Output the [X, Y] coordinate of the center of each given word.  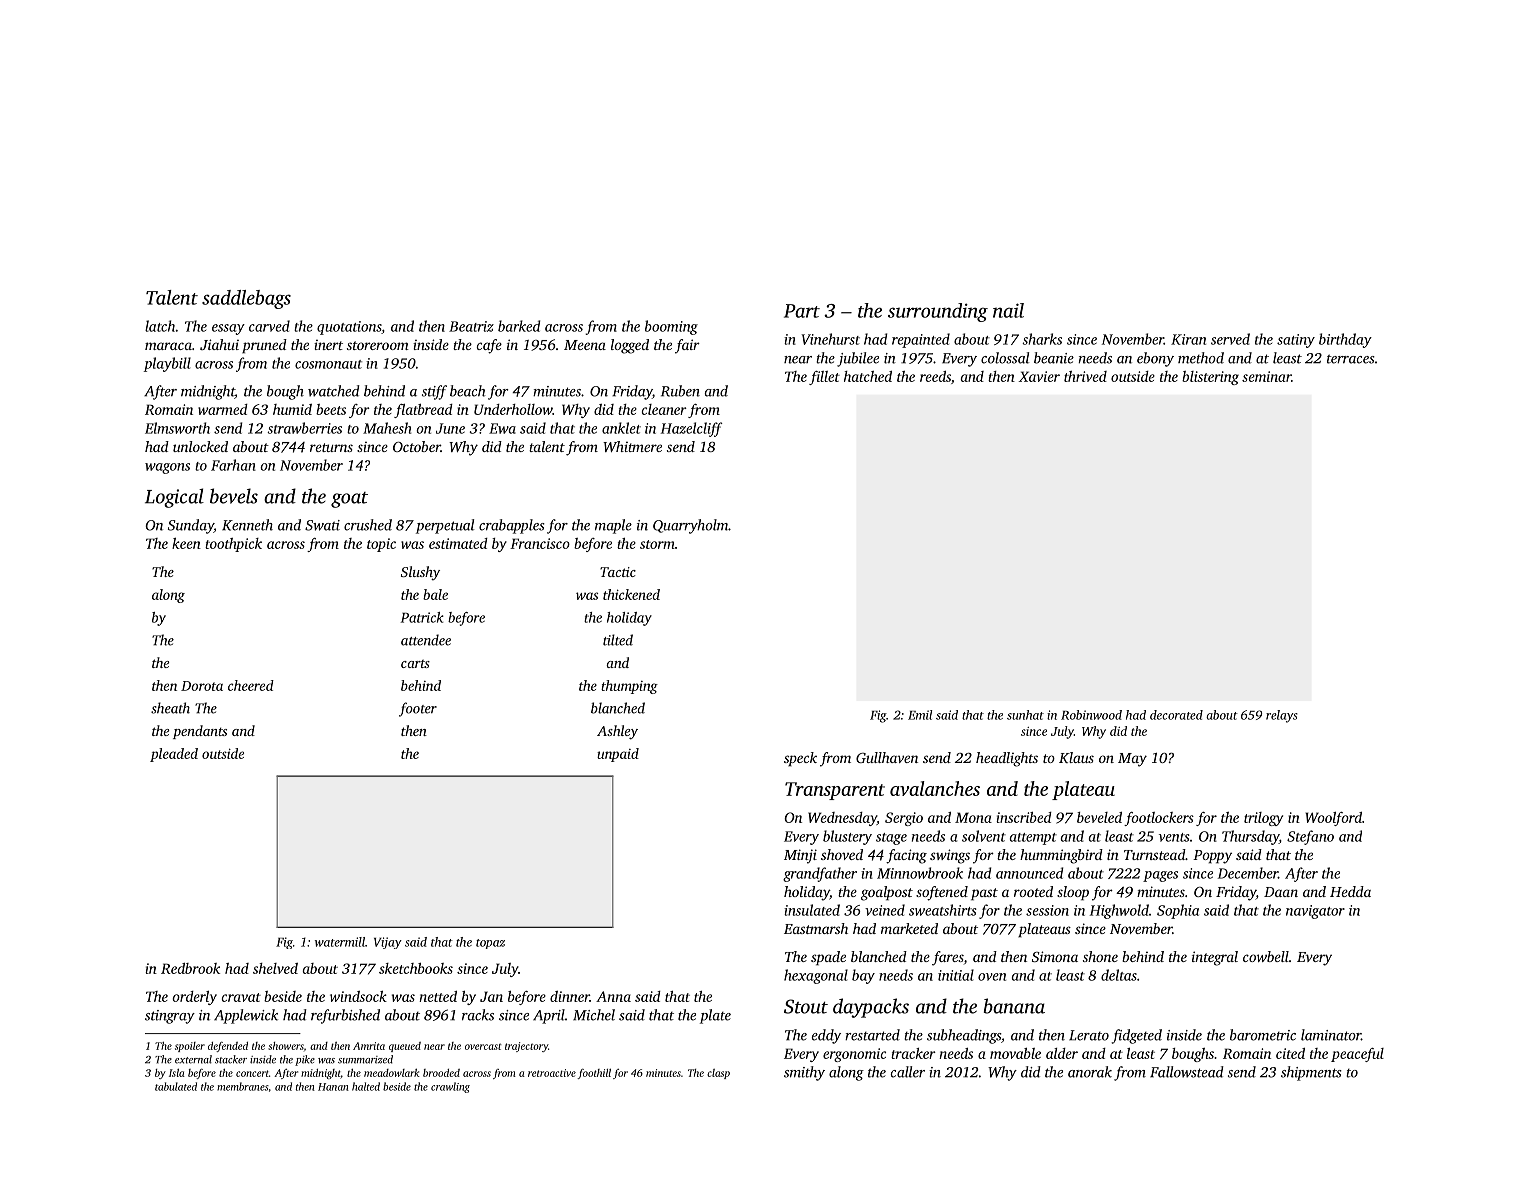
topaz [490, 944]
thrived [1085, 376]
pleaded [174, 755]
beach [468, 391]
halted [366, 1086]
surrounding [938, 312]
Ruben [680, 391]
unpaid [618, 755]
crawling [450, 1087]
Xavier [1039, 376]
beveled [1099, 817]
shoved [842, 854]
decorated [1176, 715]
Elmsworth [177, 428]
